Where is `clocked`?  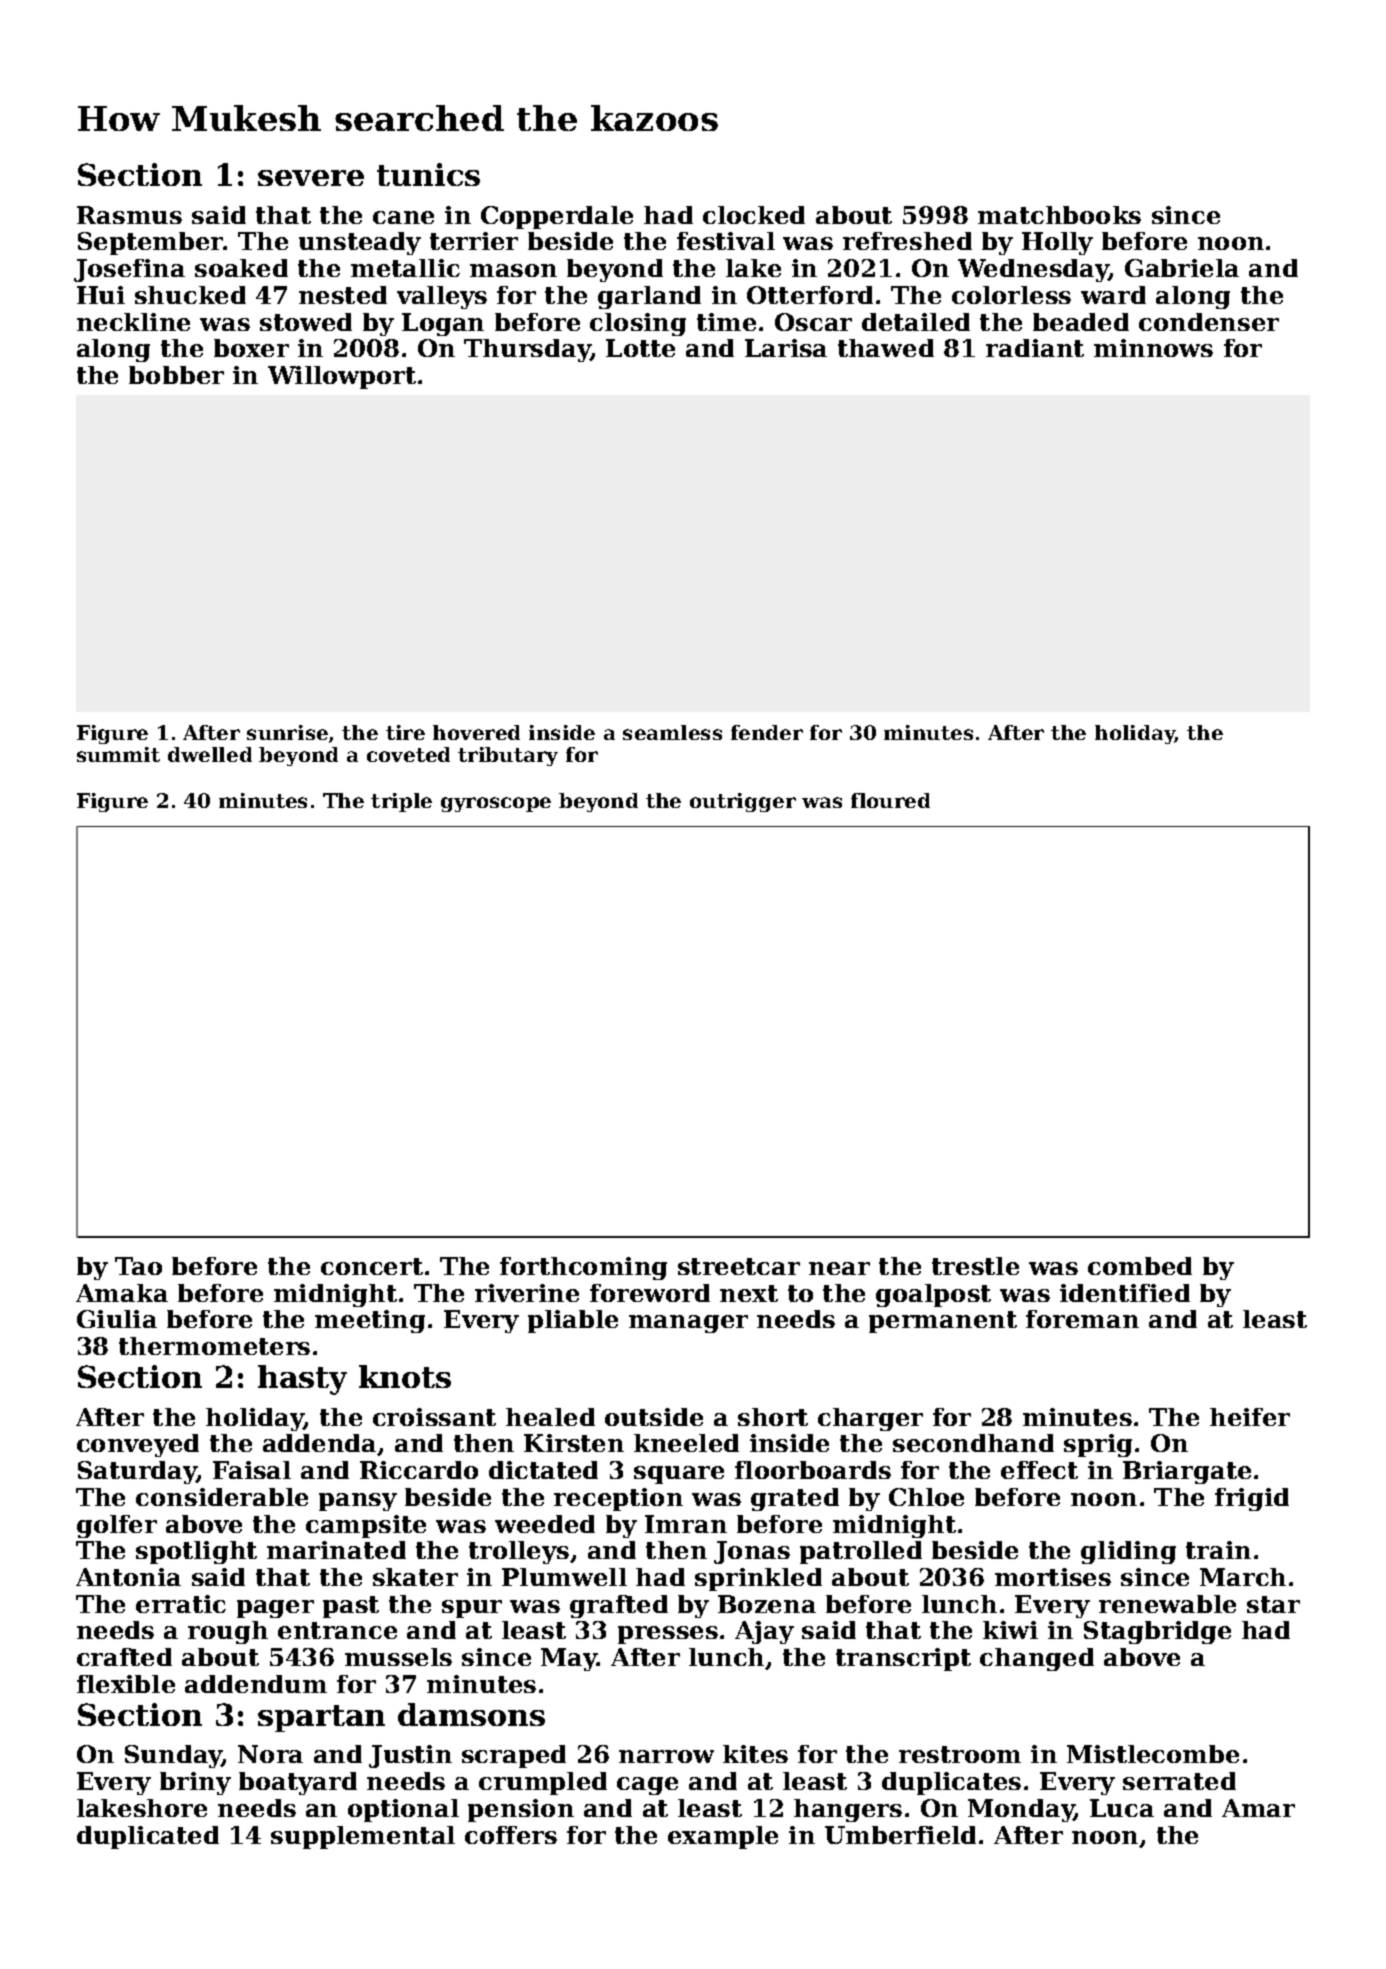
clocked is located at coordinates (754, 215).
